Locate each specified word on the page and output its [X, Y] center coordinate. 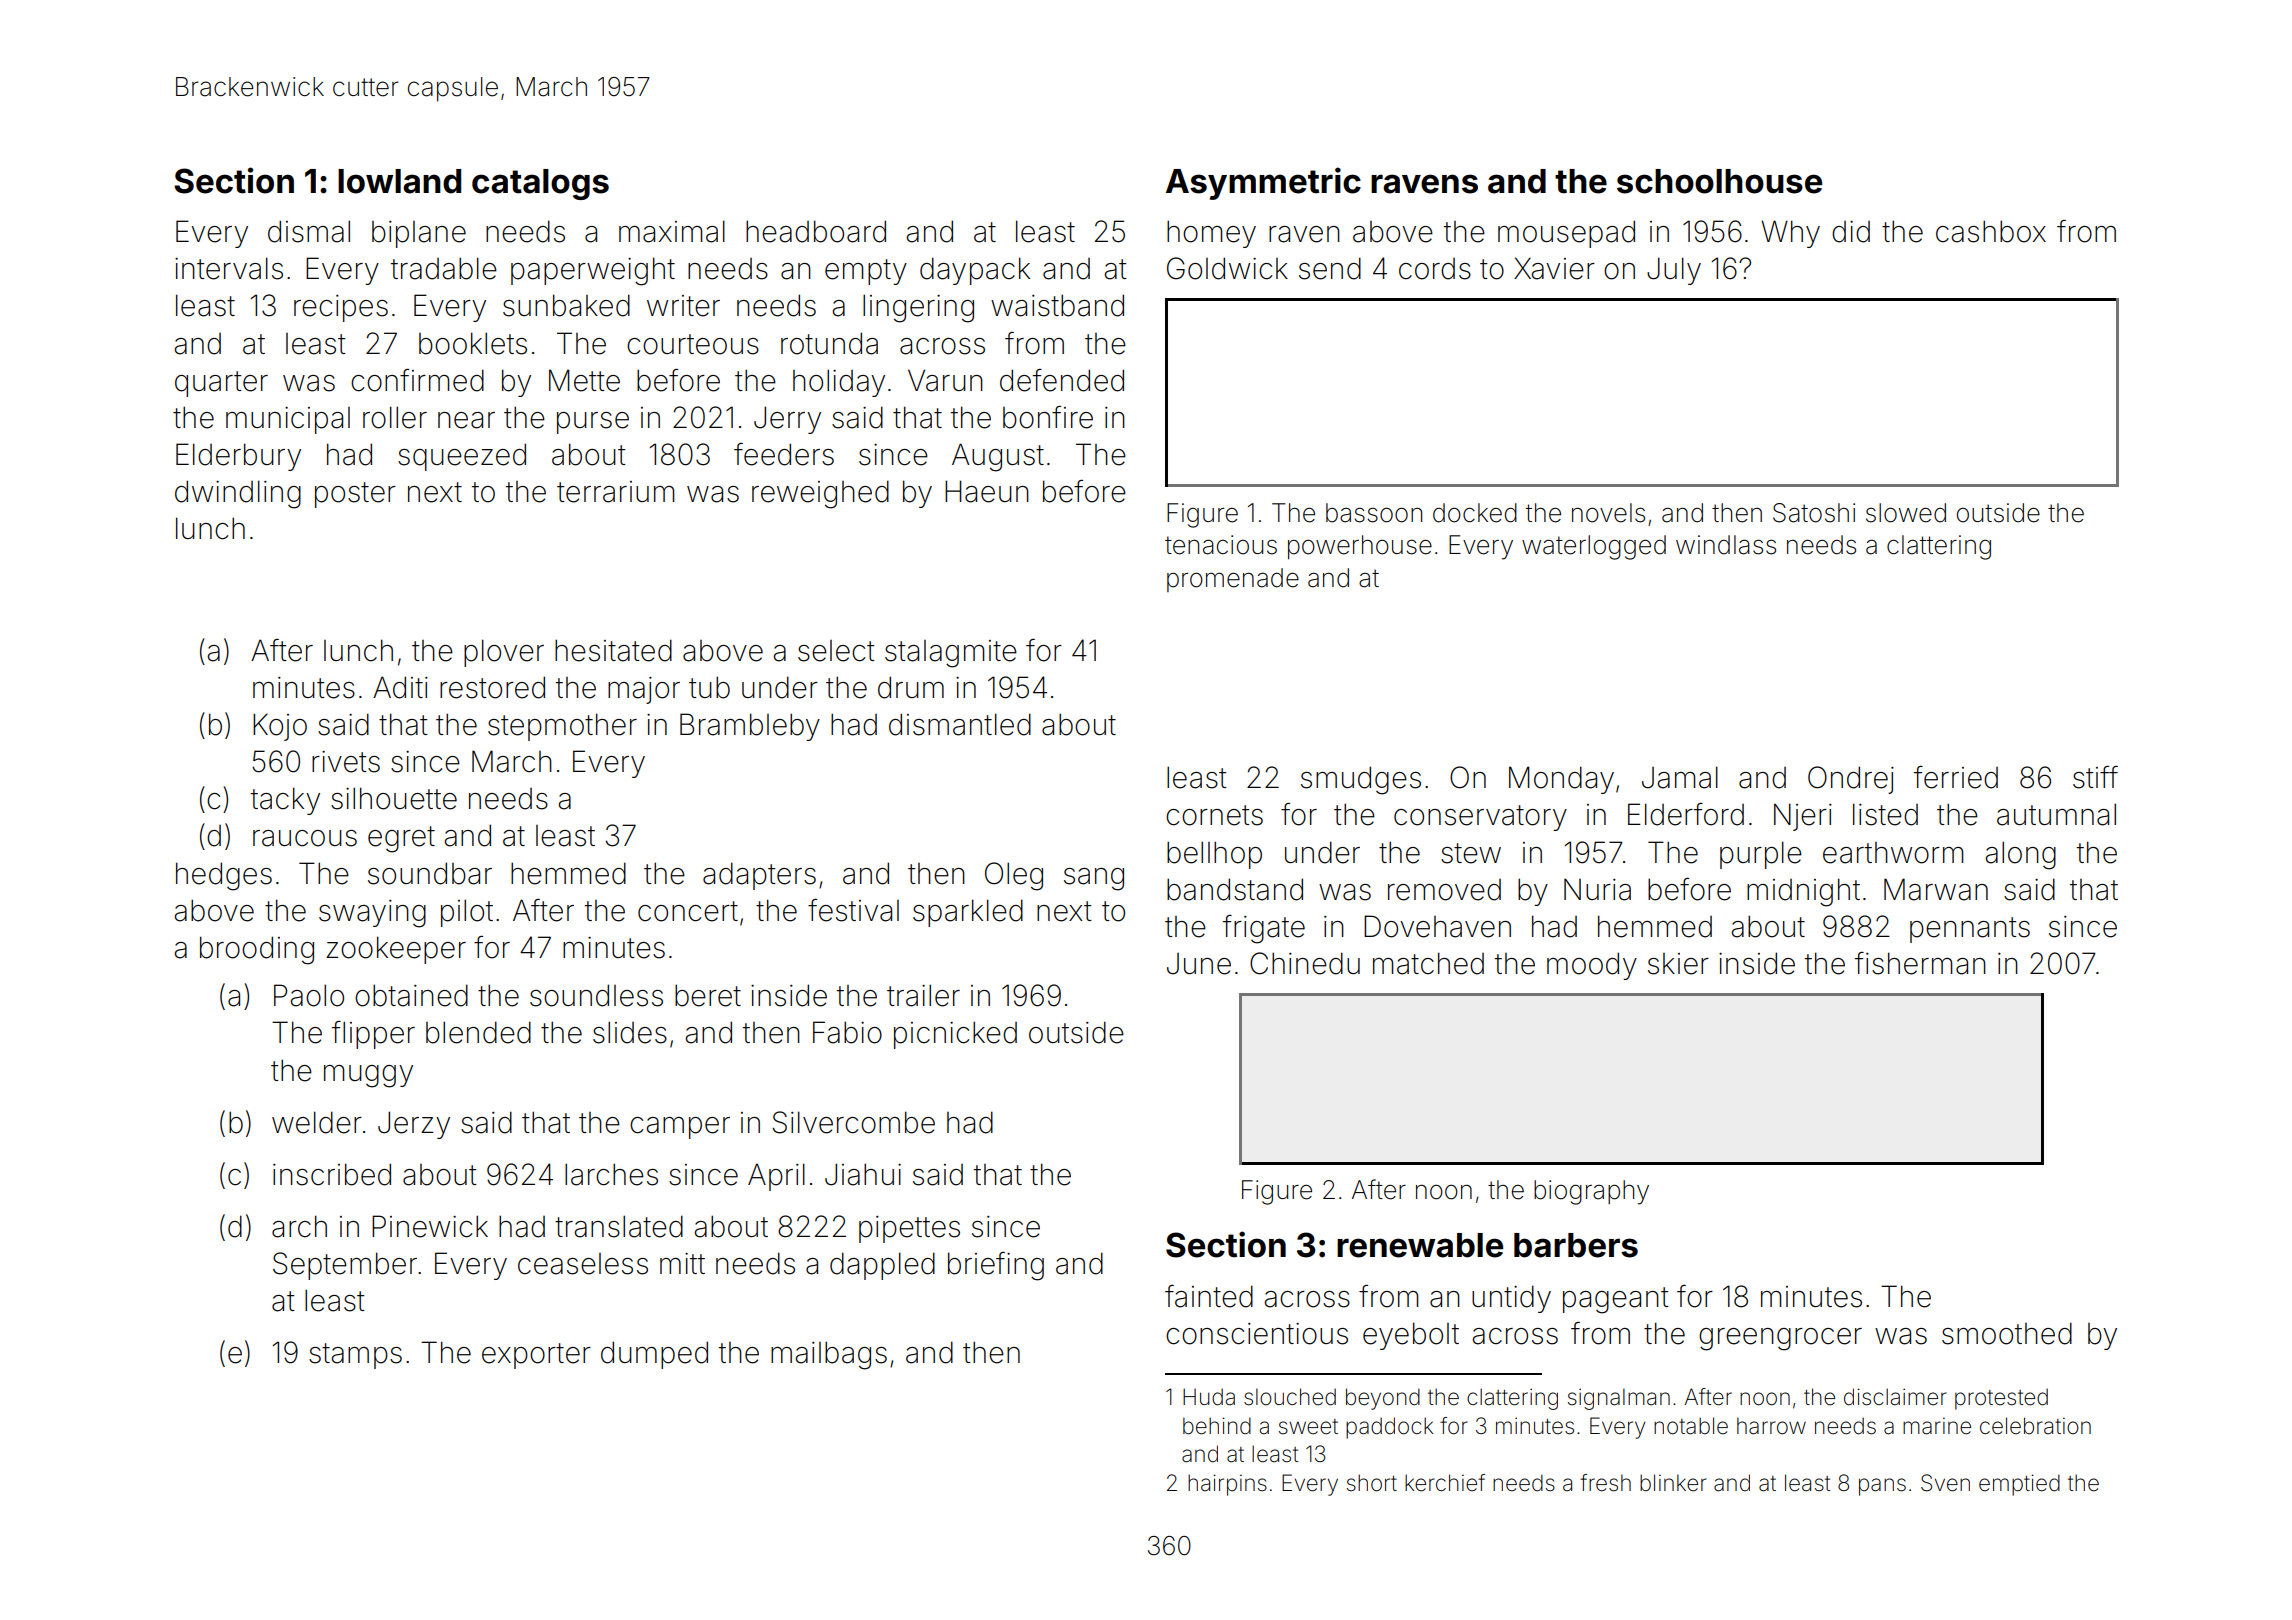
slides [630, 1032]
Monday [1561, 780]
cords [1435, 269]
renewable [1420, 1245]
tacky [285, 801]
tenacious [1221, 545]
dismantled [960, 724]
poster [355, 495]
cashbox [1991, 231]
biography [1591, 1192]
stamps [355, 1356]
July [1674, 271]
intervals [229, 268]
